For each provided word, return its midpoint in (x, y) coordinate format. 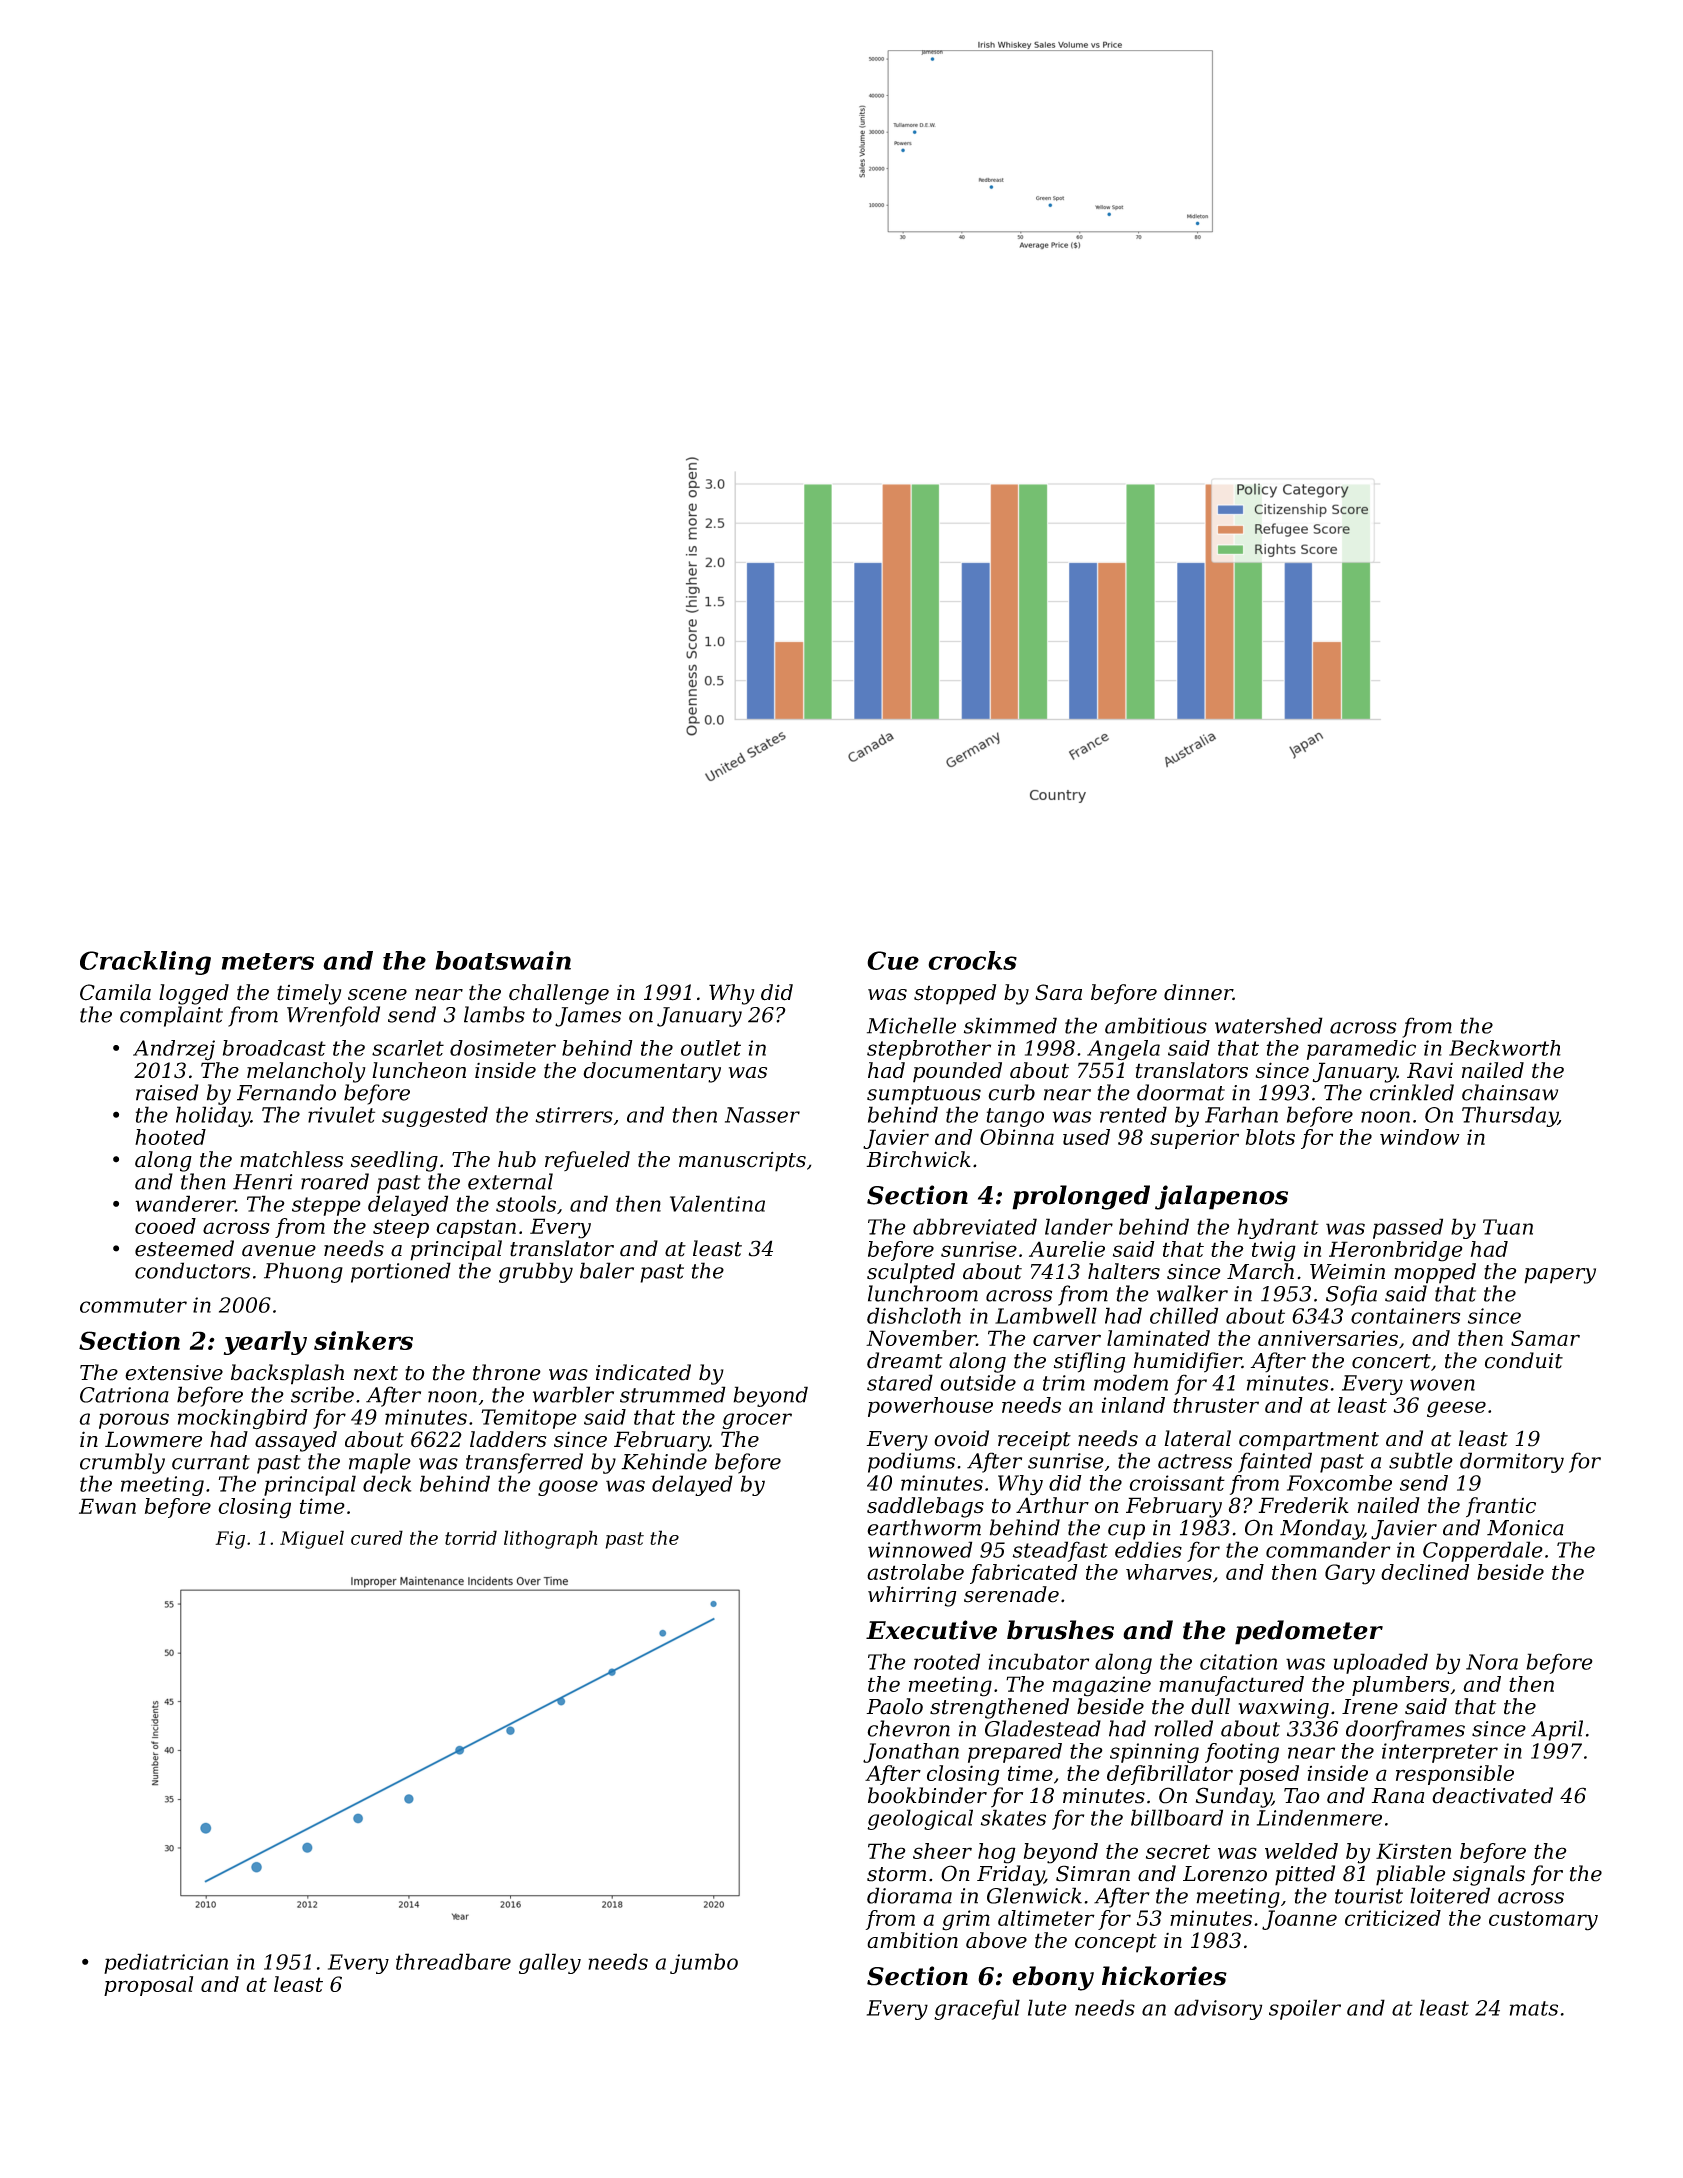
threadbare (453, 1961)
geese (1456, 1409)
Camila (115, 992)
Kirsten (1413, 1851)
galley (550, 1963)
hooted (170, 1137)
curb (1011, 1092)
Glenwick (1034, 1895)
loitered (1450, 1895)
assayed (296, 1441)
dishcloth (914, 1315)
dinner (1198, 992)
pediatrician (166, 1963)
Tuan (1508, 1227)
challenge (559, 994)
